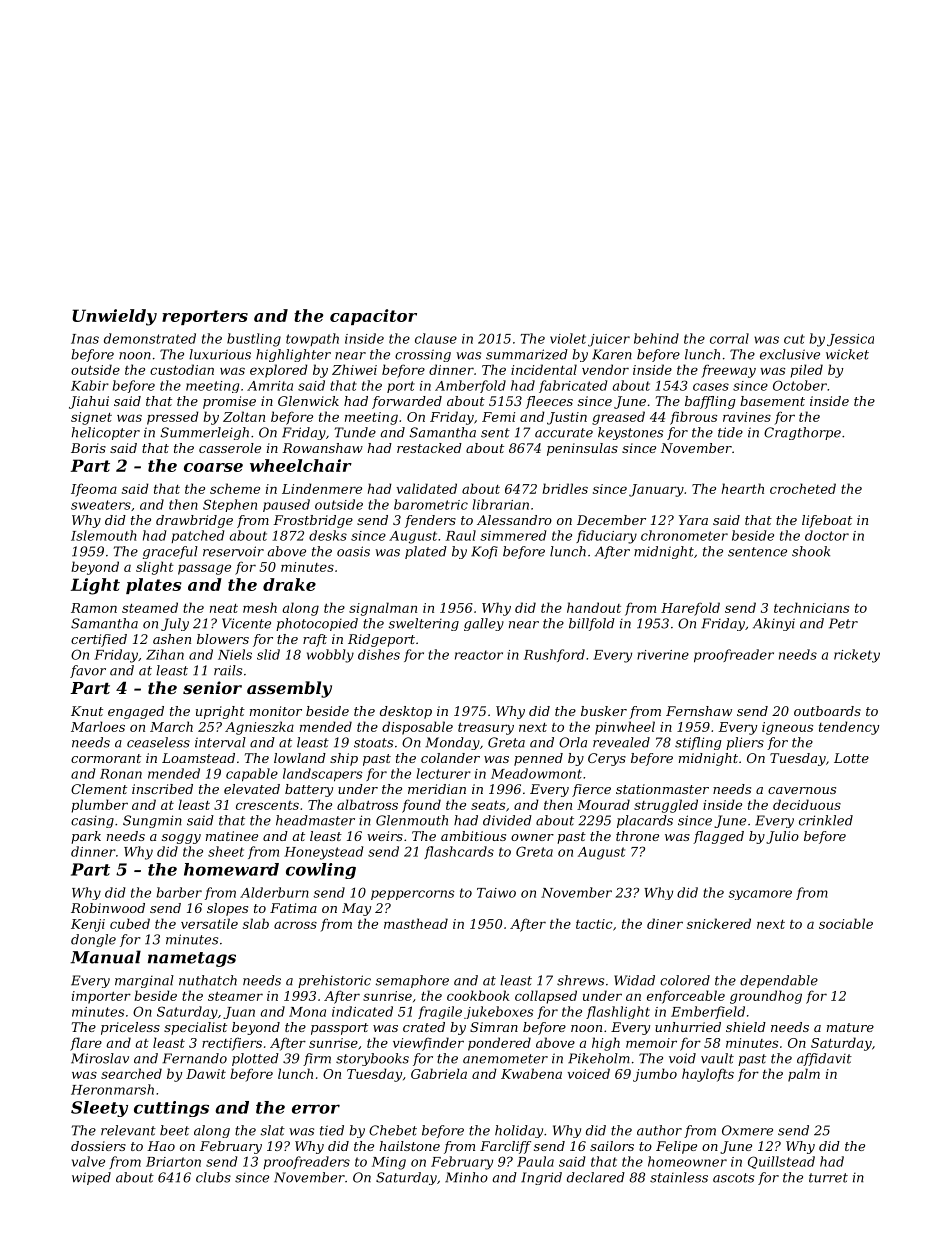  Describe the element at coordinates (478, 995) in the screenshot. I see `cookbook` at that location.
